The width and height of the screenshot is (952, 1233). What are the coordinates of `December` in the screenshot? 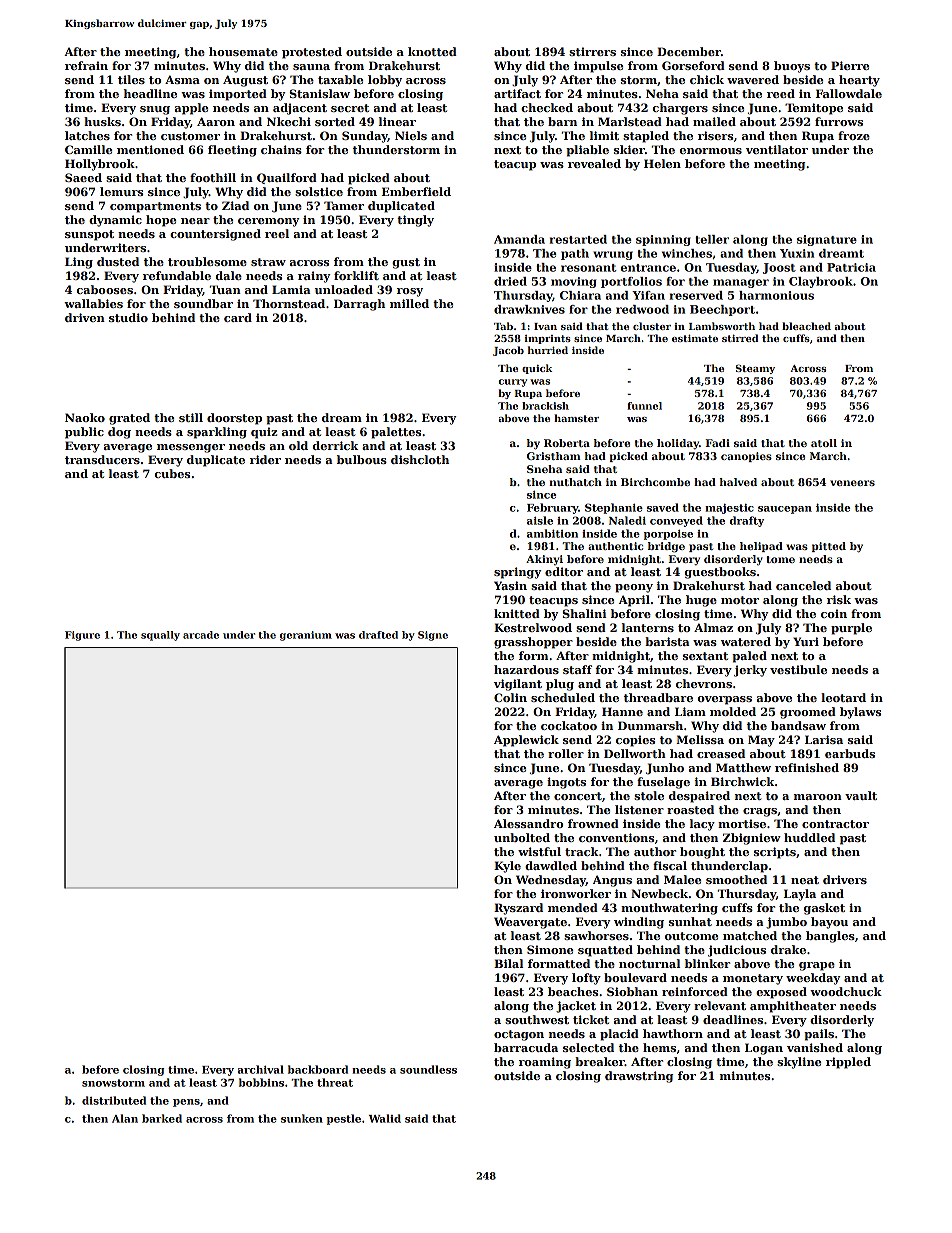 It's located at (689, 51).
